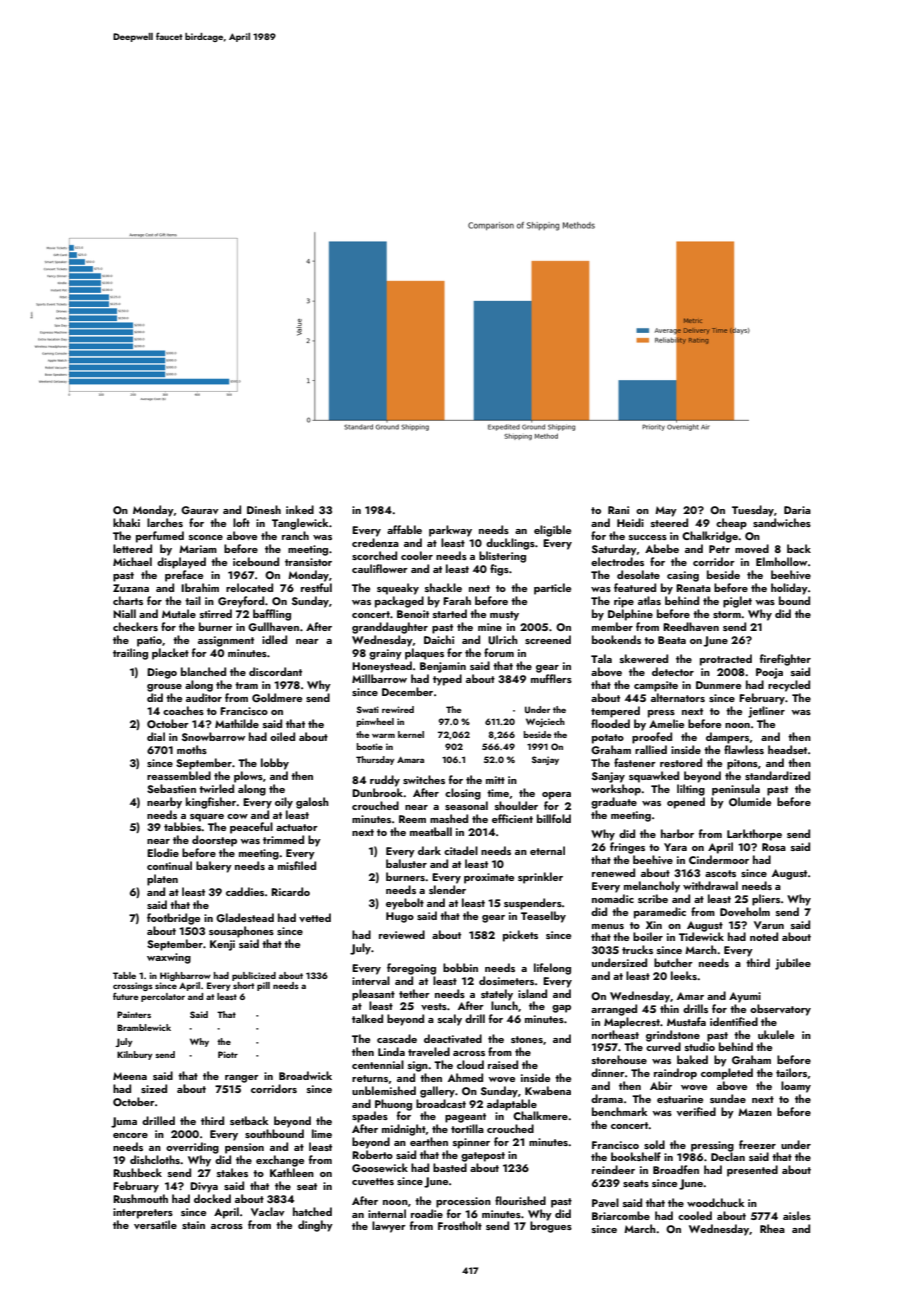 The width and height of the image is (924, 1308). What do you see at coordinates (385, 781) in the image?
I see `ruddy` at bounding box center [385, 781].
